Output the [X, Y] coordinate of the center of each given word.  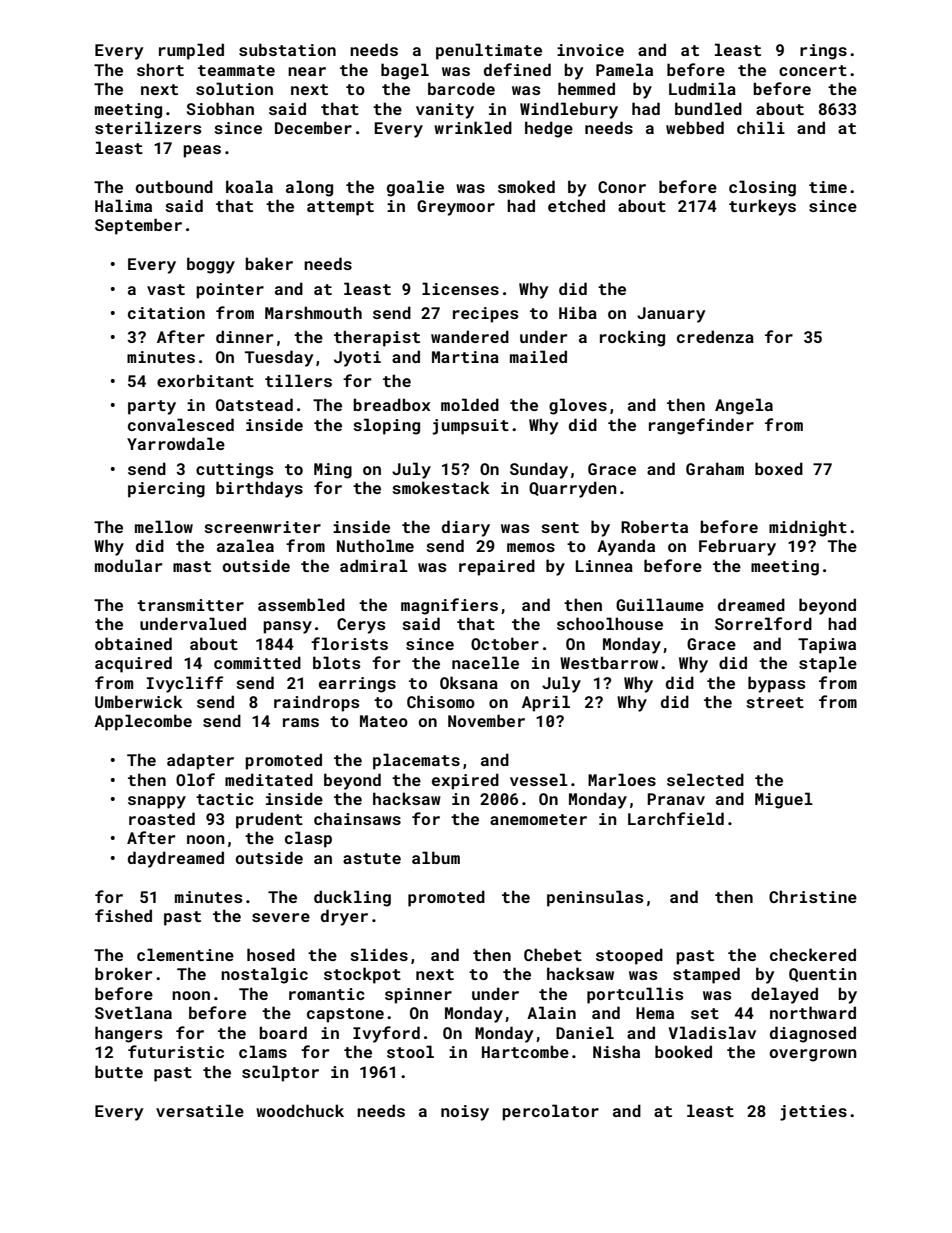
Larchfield [676, 818]
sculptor [280, 1073]
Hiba [578, 312]
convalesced [181, 424]
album [436, 857]
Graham [715, 468]
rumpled [191, 51]
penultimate [489, 51]
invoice [590, 50]
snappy [157, 802]
